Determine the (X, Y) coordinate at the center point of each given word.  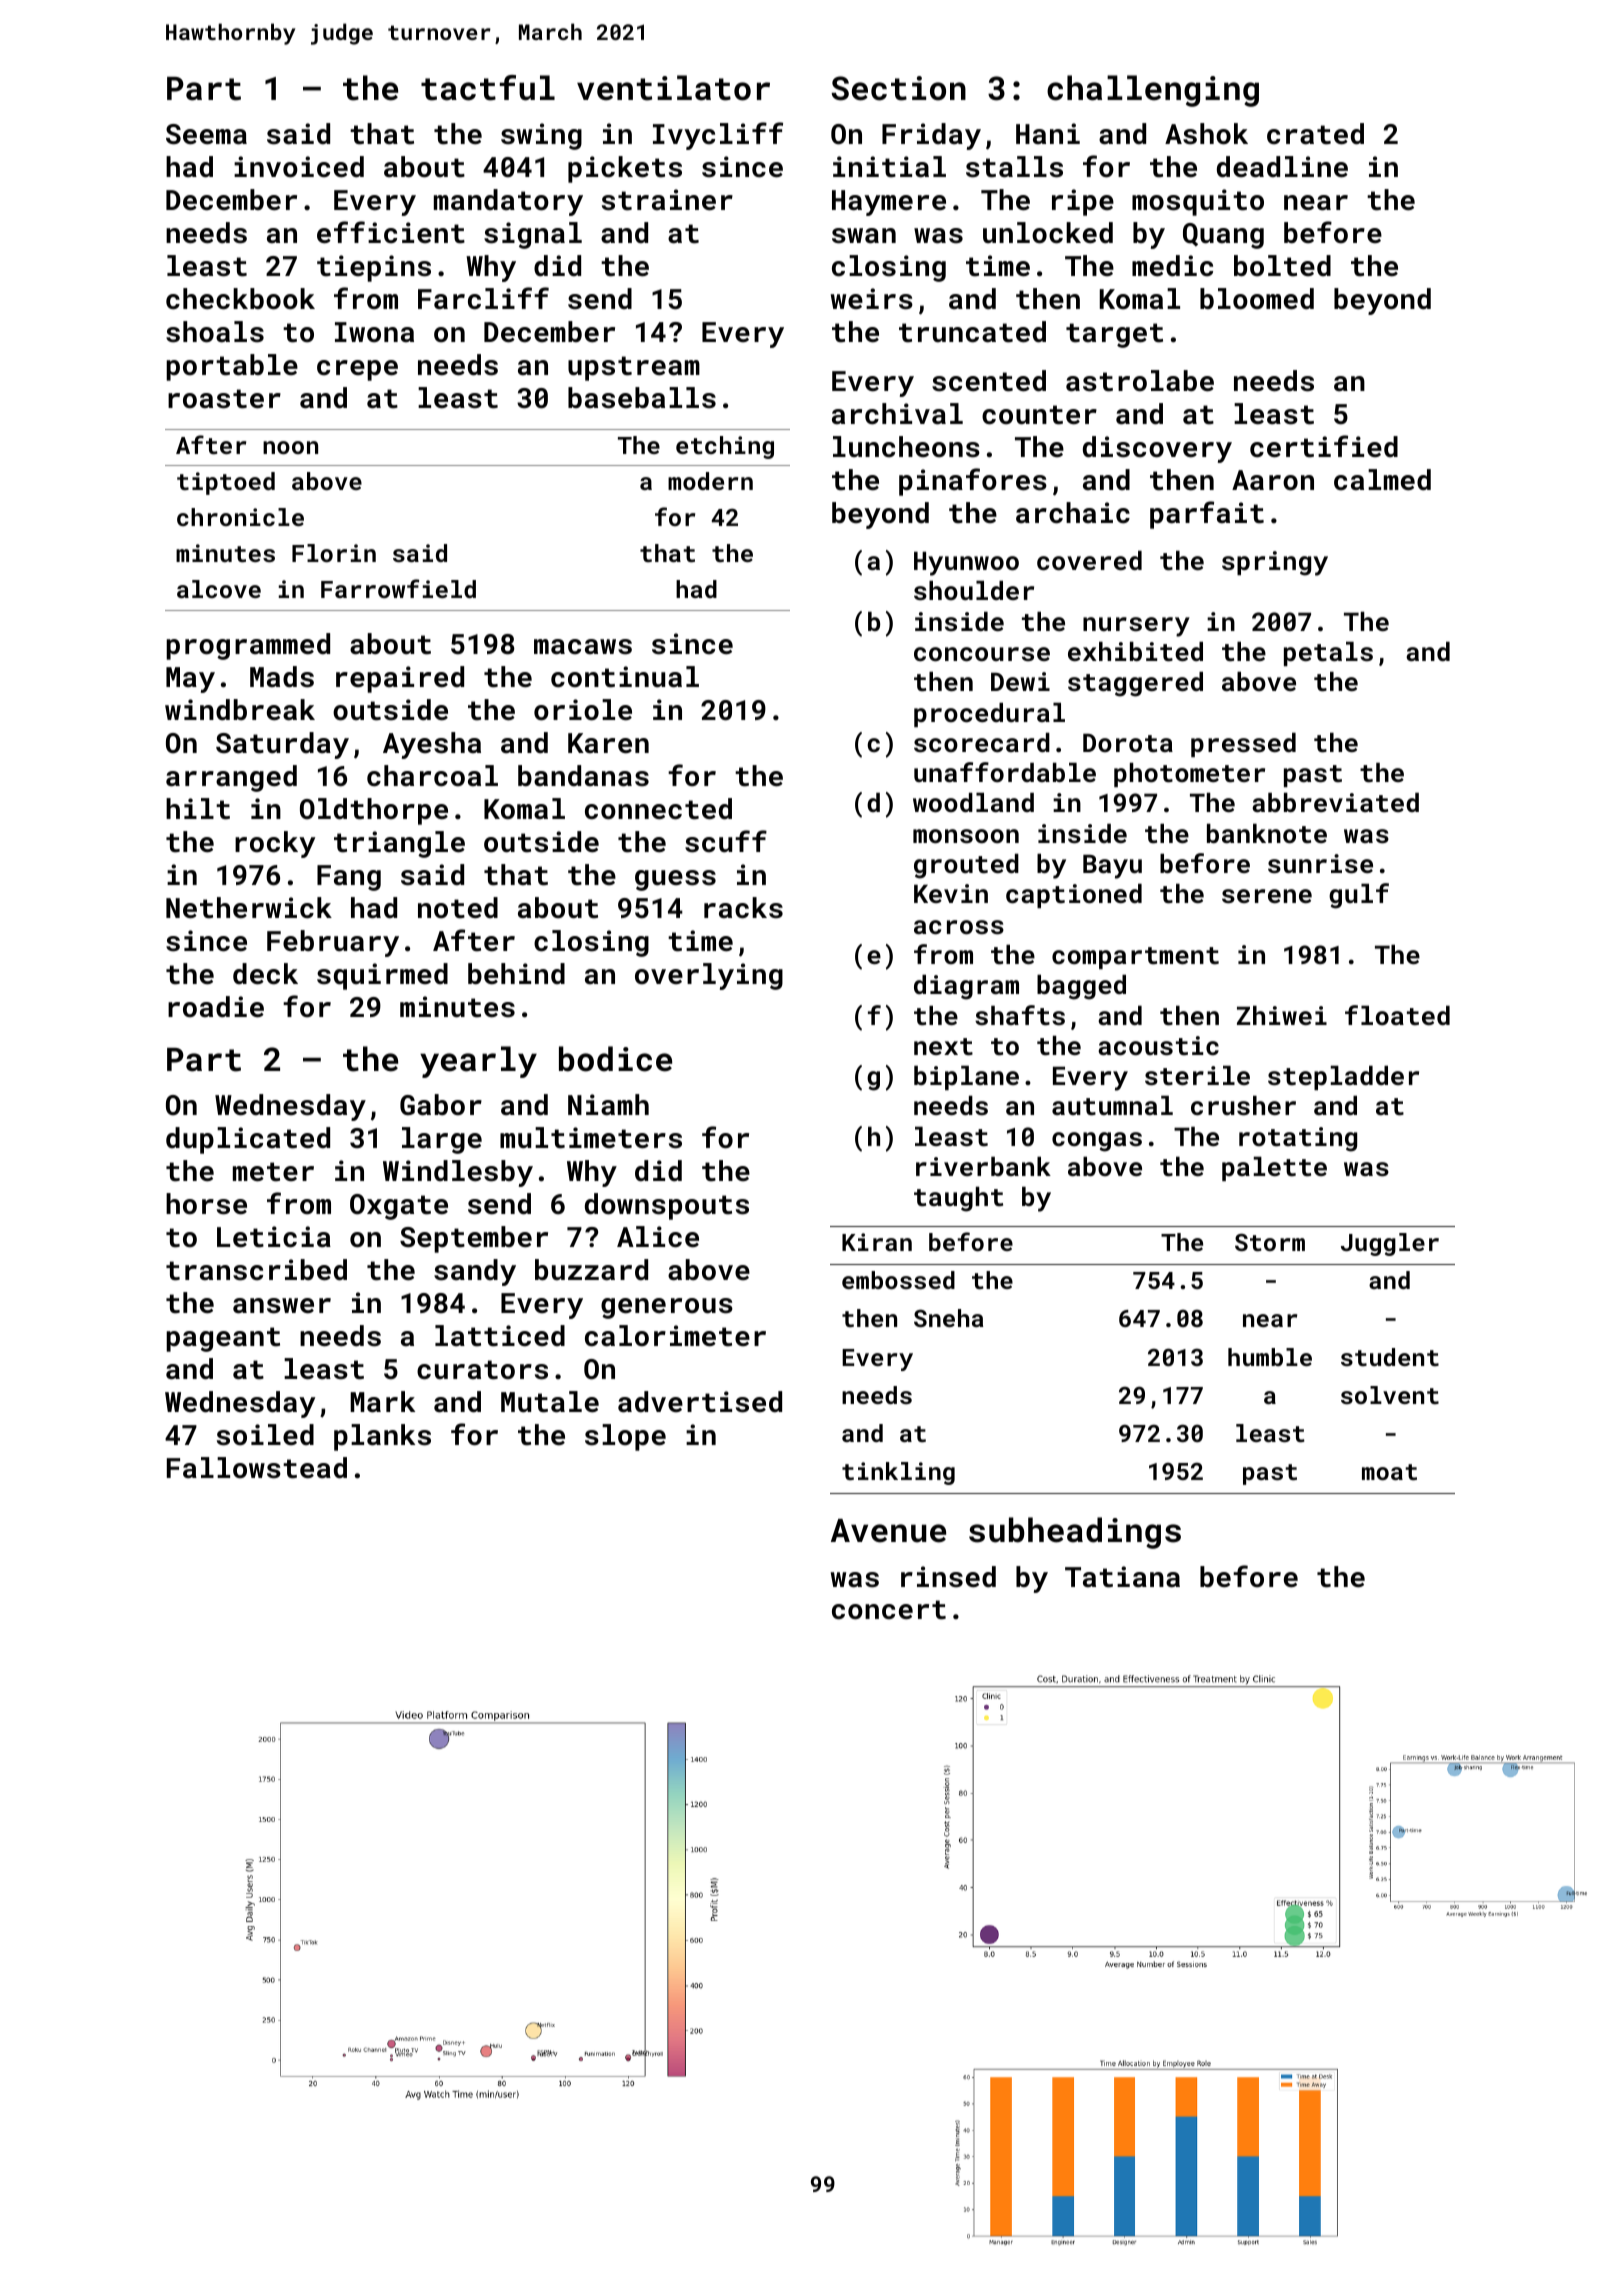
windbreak (240, 710)
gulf (1359, 896)
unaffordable (1005, 772)
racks (743, 908)
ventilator (673, 88)
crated (1315, 134)
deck (265, 974)
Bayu (1112, 867)
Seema (206, 134)
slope (625, 1437)
